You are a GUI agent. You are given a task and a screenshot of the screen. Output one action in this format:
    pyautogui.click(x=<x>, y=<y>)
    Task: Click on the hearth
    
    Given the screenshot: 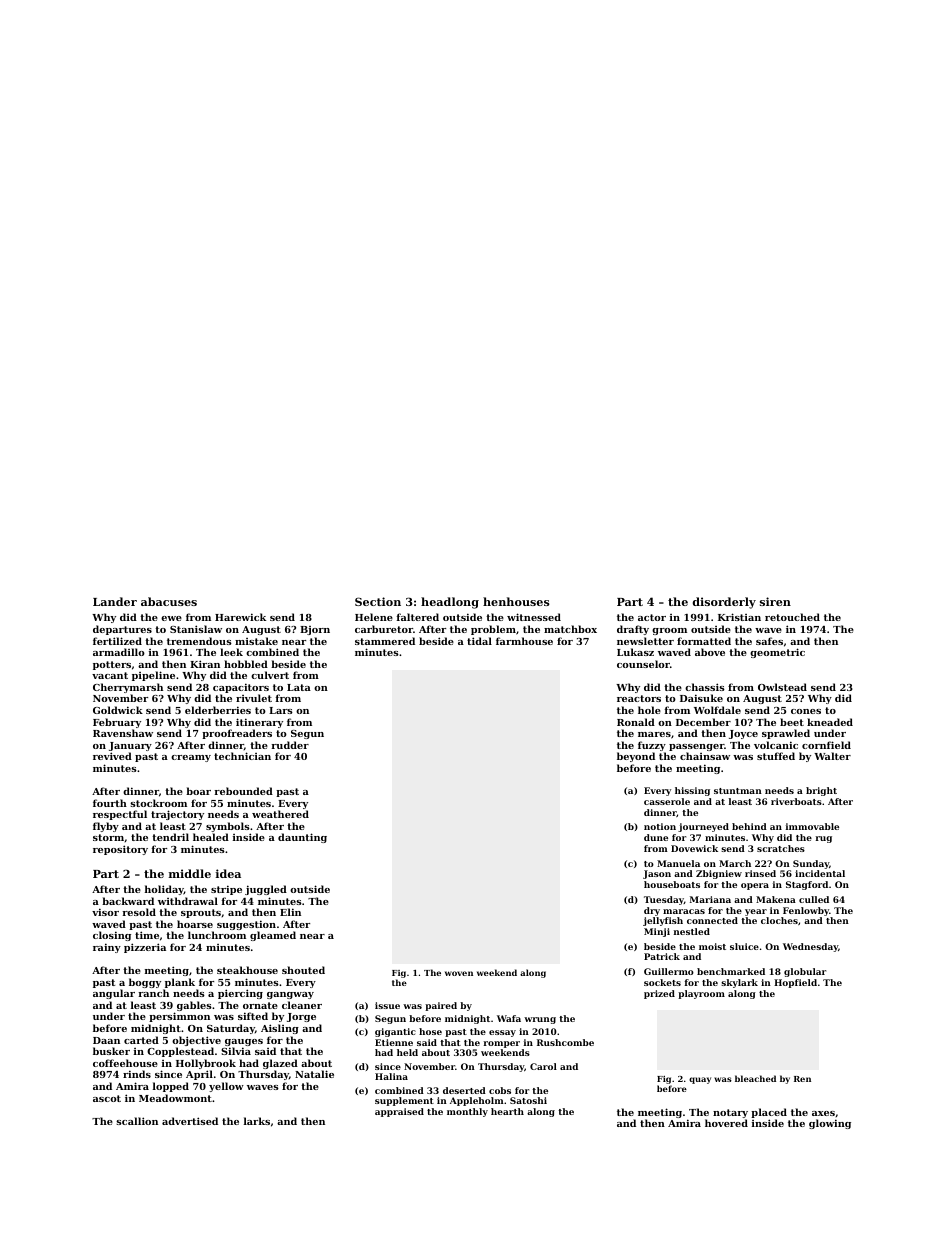 What is the action you would take?
    pyautogui.click(x=507, y=1111)
